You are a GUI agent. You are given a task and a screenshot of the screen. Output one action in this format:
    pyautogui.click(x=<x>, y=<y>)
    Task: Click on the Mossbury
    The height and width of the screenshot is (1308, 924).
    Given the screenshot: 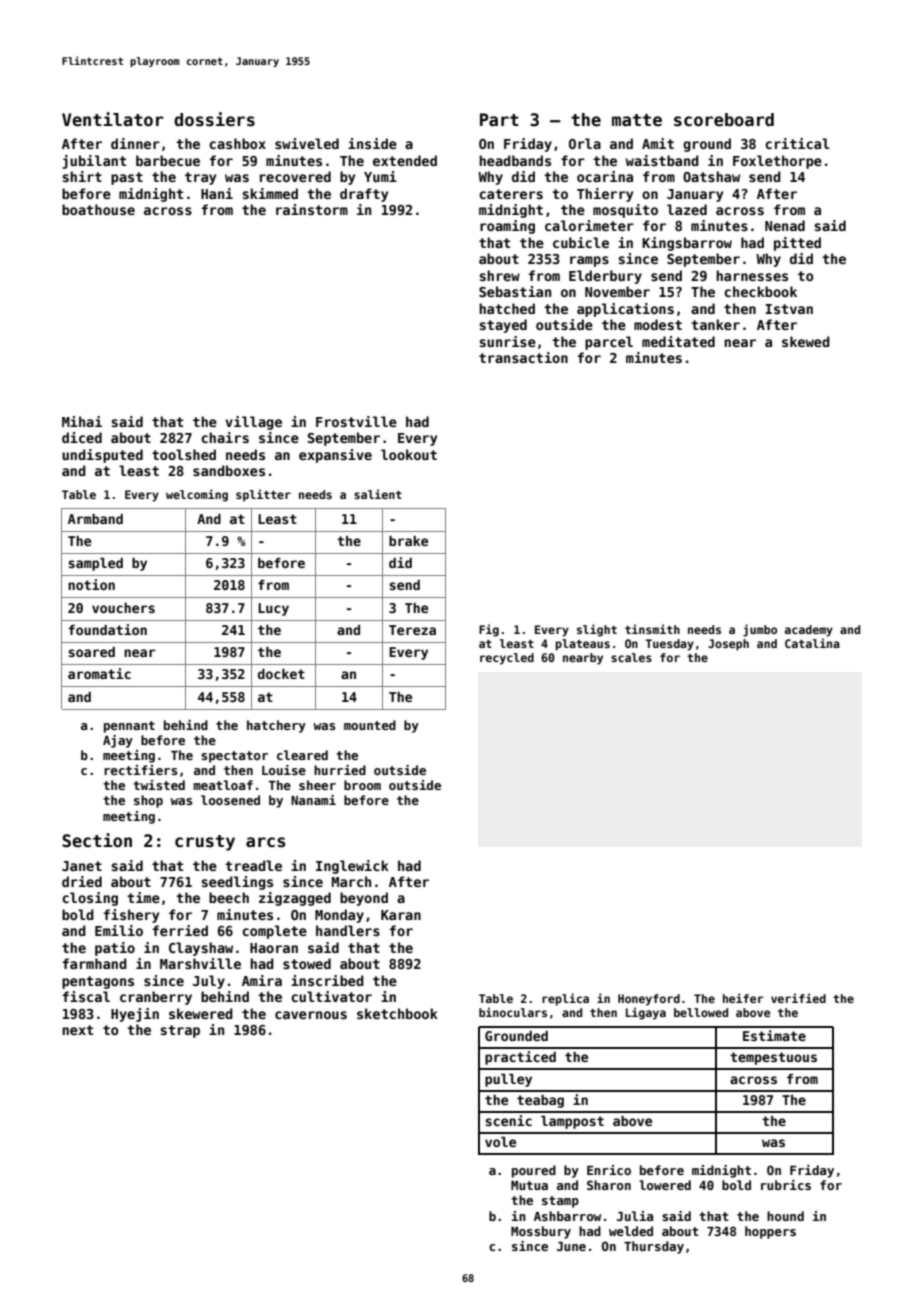 What is the action you would take?
    pyautogui.click(x=541, y=1232)
